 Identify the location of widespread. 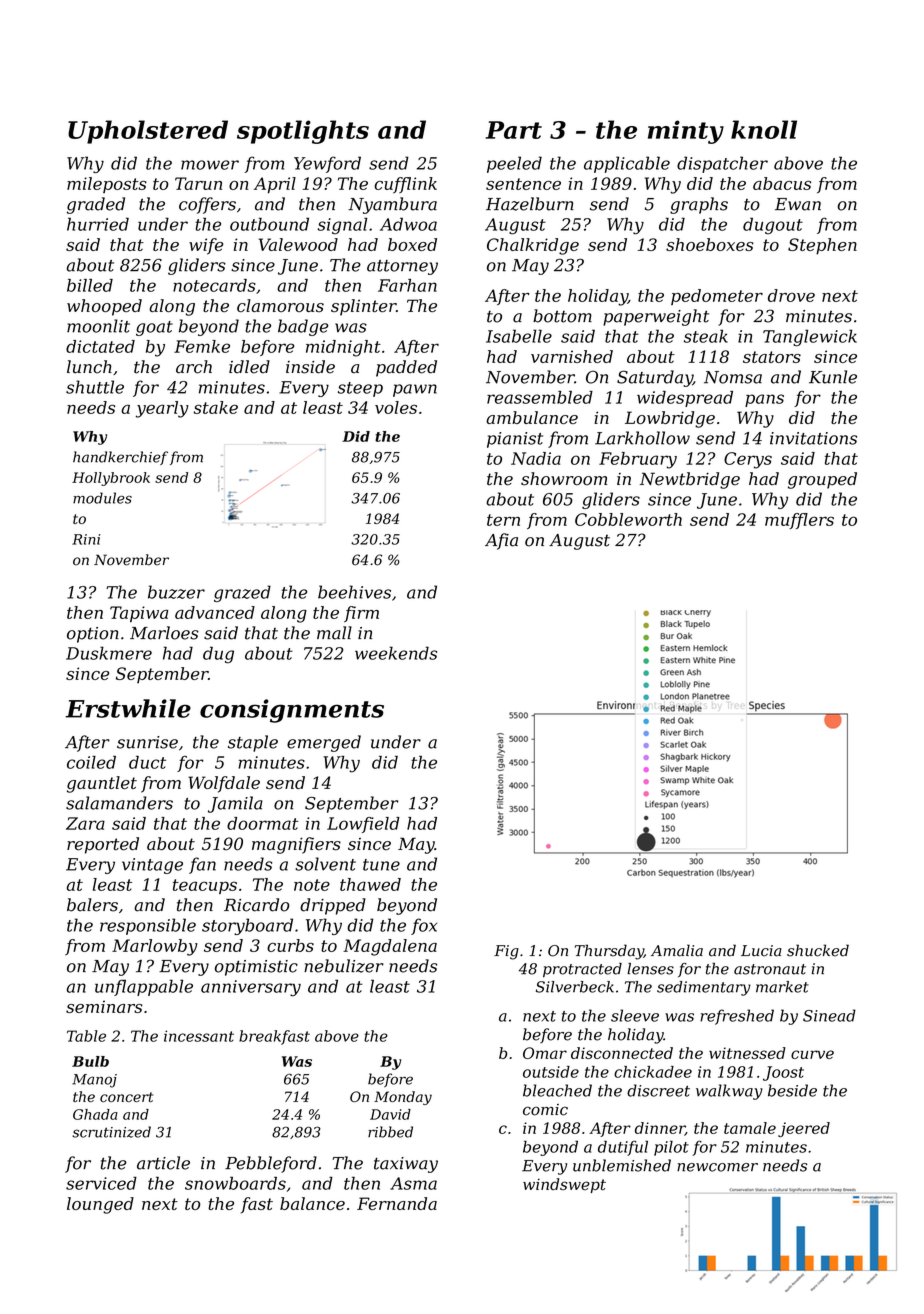
(685, 399).
